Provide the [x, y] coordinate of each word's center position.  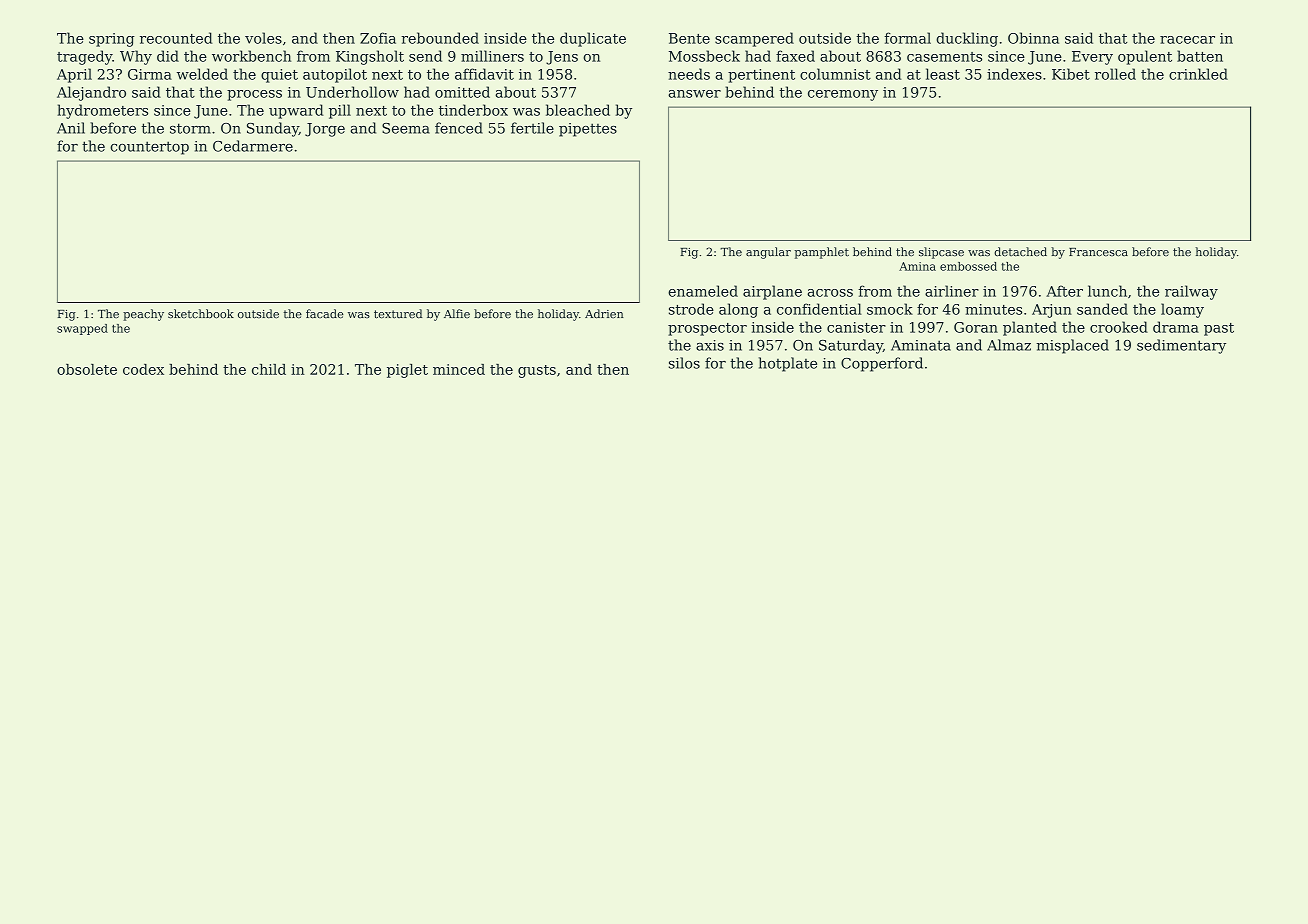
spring [112, 40]
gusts [537, 371]
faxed [795, 56]
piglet [407, 371]
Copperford [882, 364]
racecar [1187, 40]
